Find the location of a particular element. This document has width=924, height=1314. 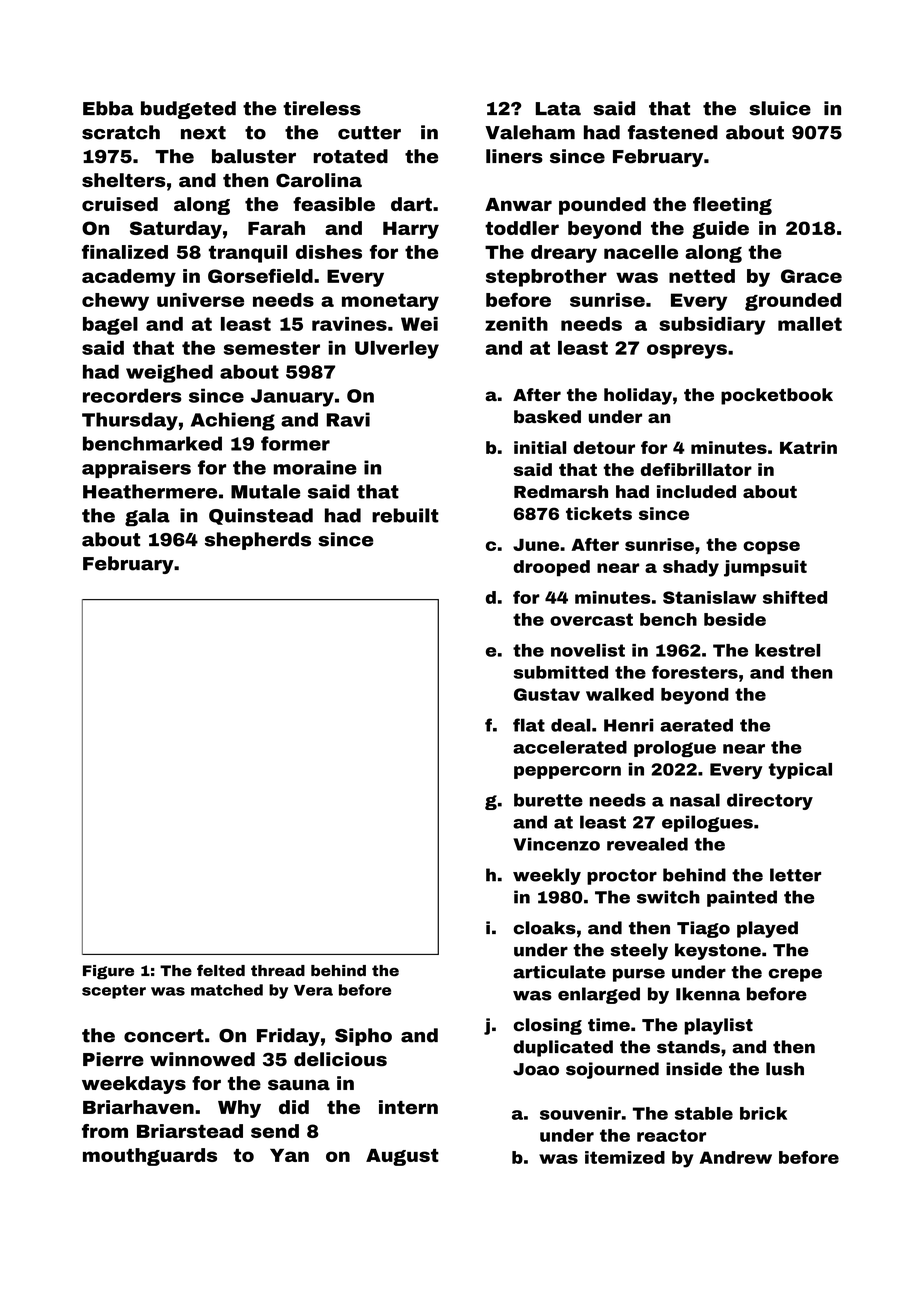

gala is located at coordinates (147, 517).
